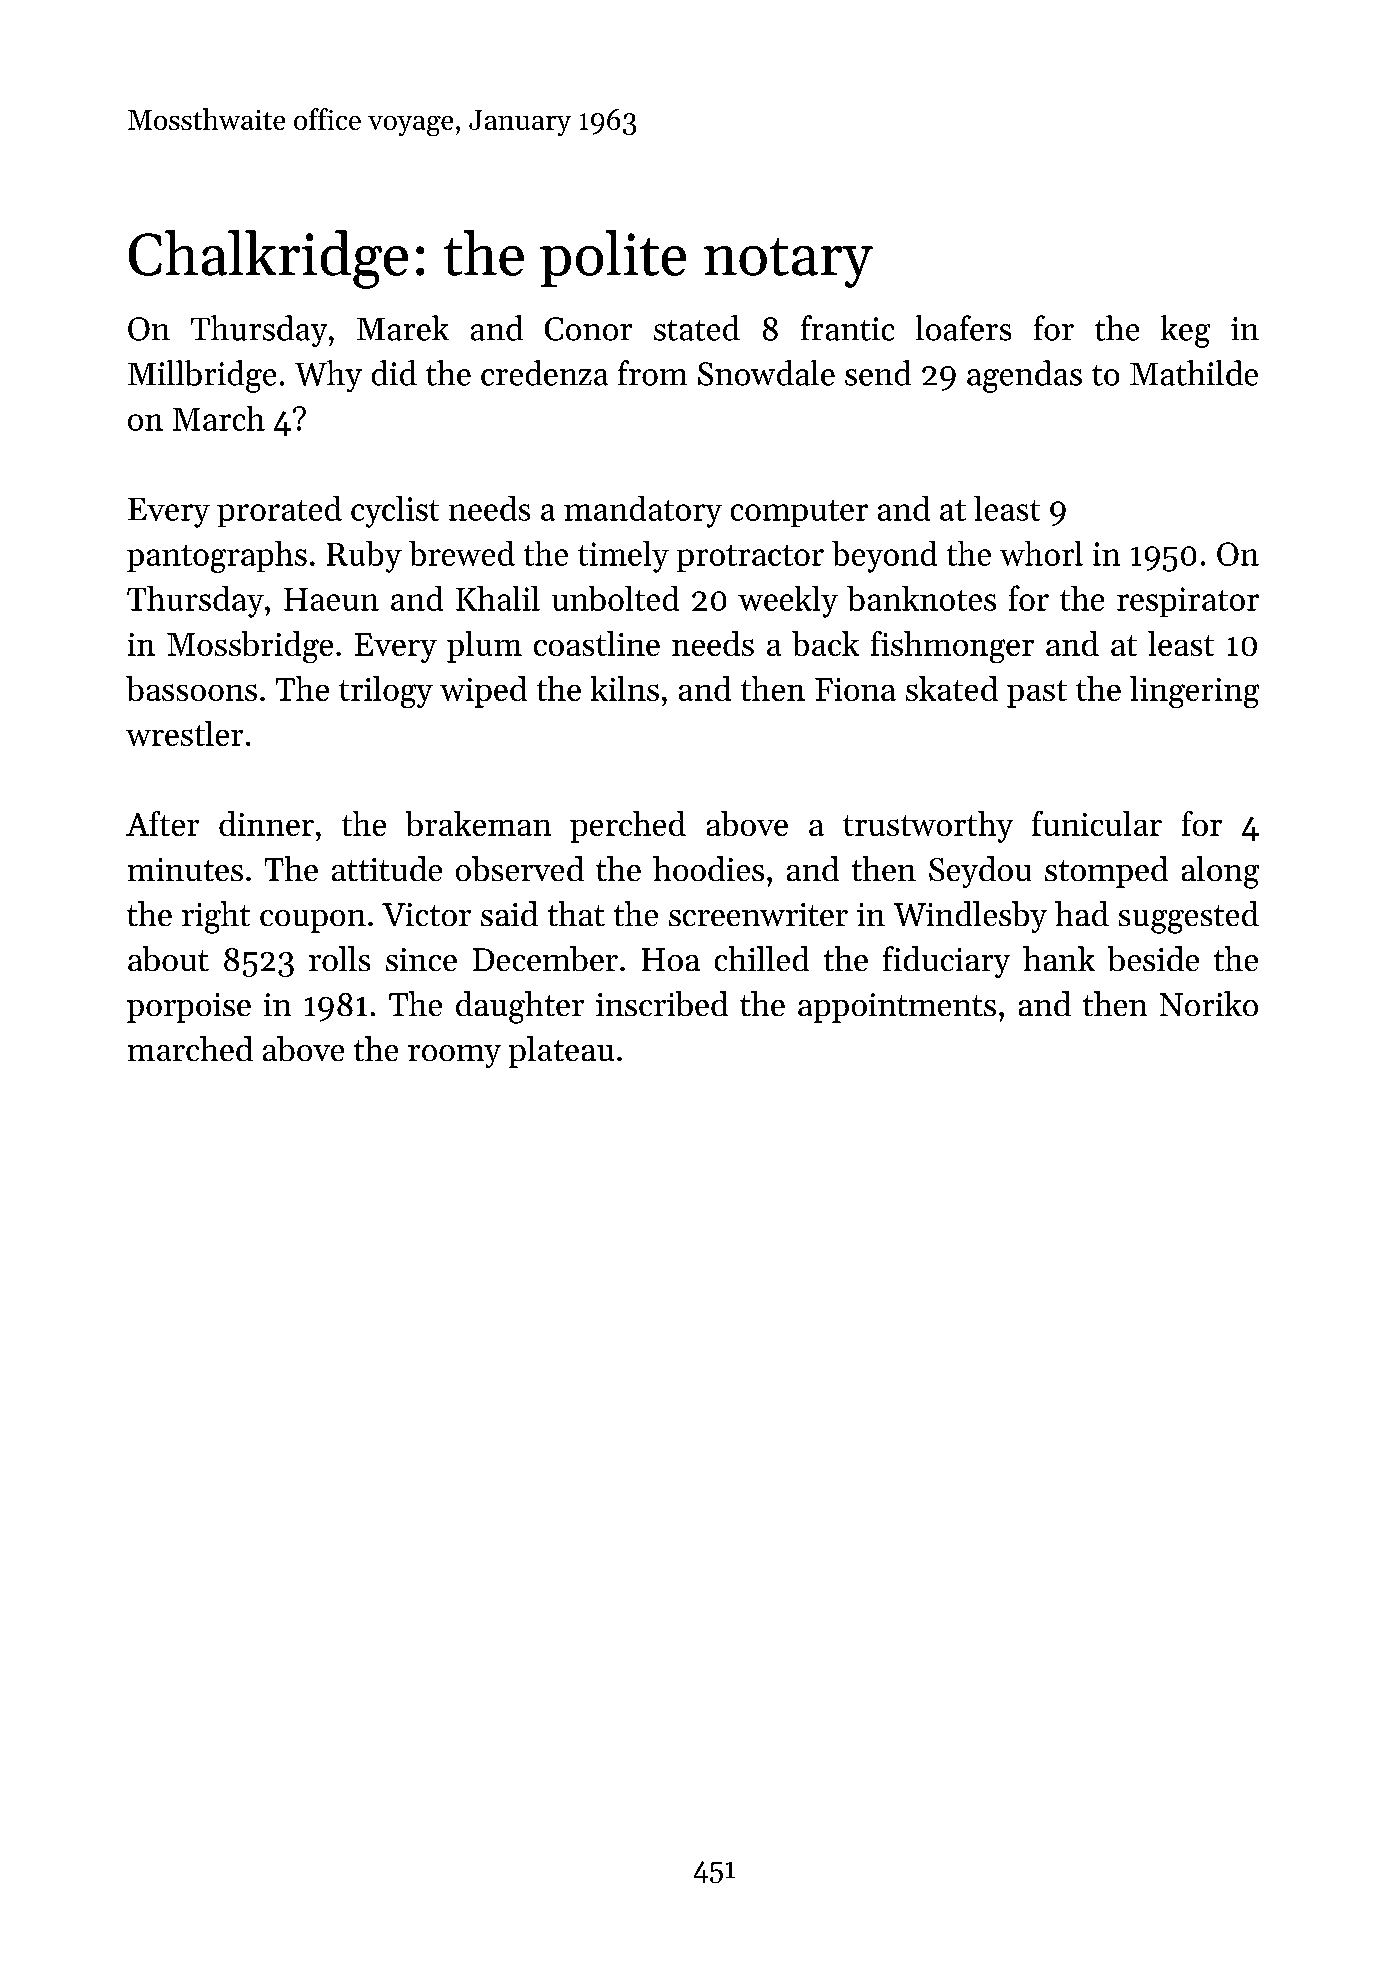 This screenshot has height=1969, width=1386. What do you see at coordinates (561, 1052) in the screenshot?
I see `plateau` at bounding box center [561, 1052].
